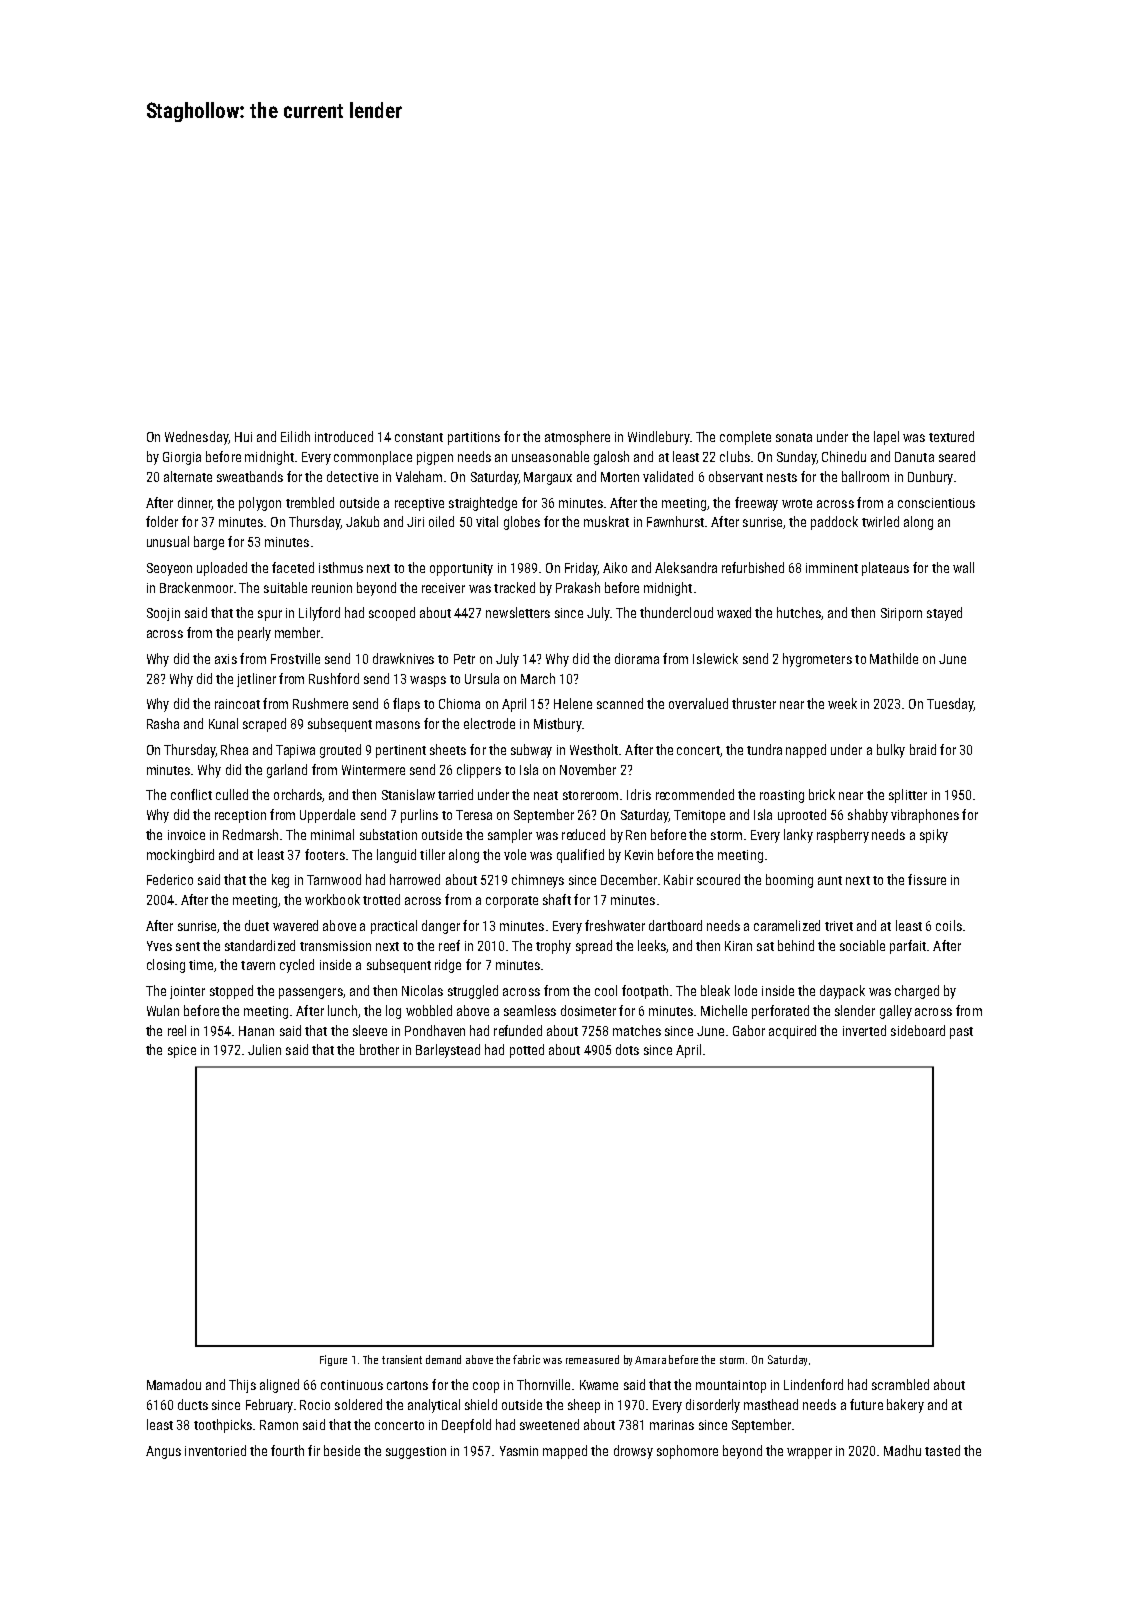 The image size is (1129, 1597). What do you see at coordinates (182, 1051) in the image?
I see `spice` at bounding box center [182, 1051].
